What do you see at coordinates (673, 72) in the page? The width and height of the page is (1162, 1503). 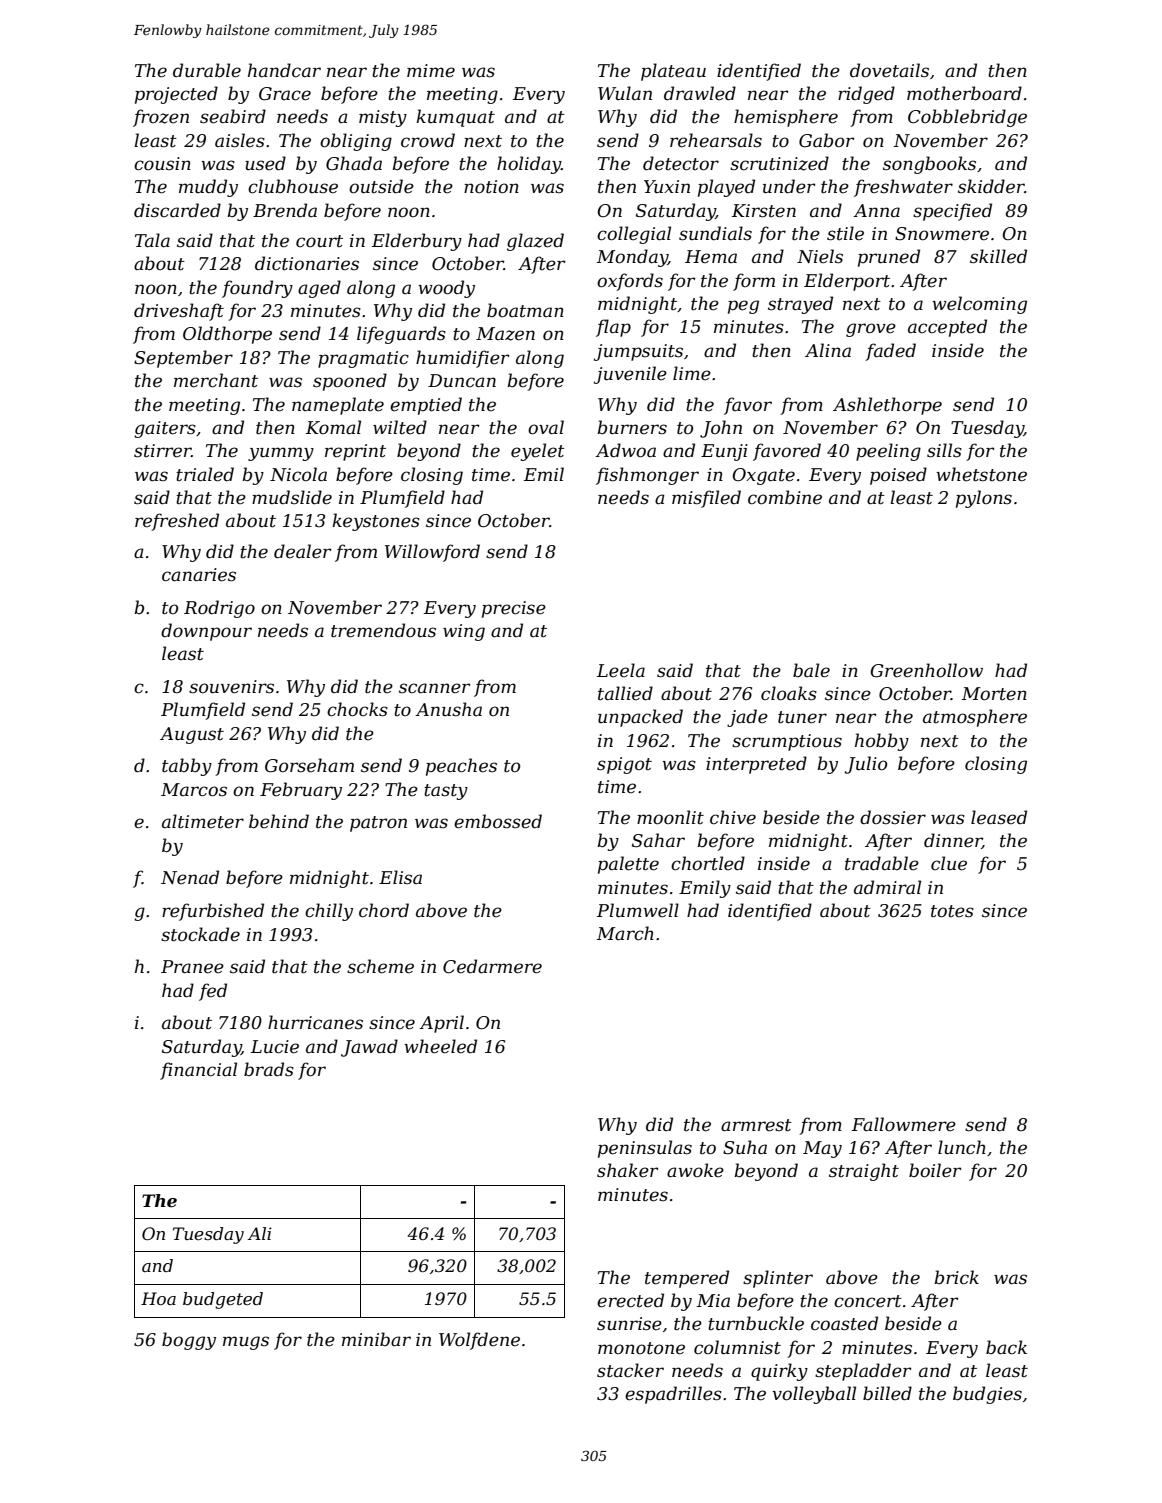 I see `plateau` at bounding box center [673, 72].
